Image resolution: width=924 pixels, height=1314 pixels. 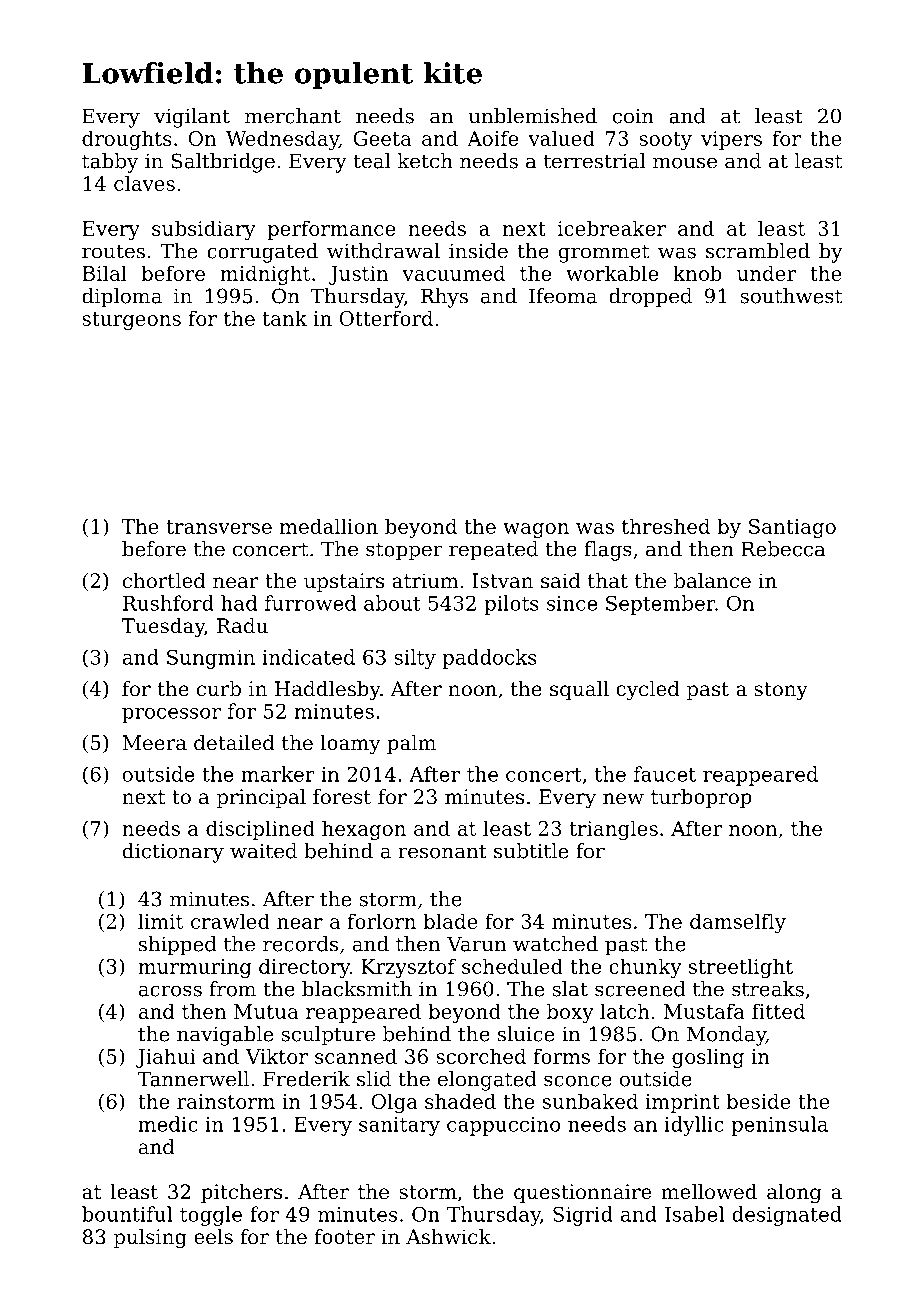 I want to click on transverse, so click(x=219, y=527).
